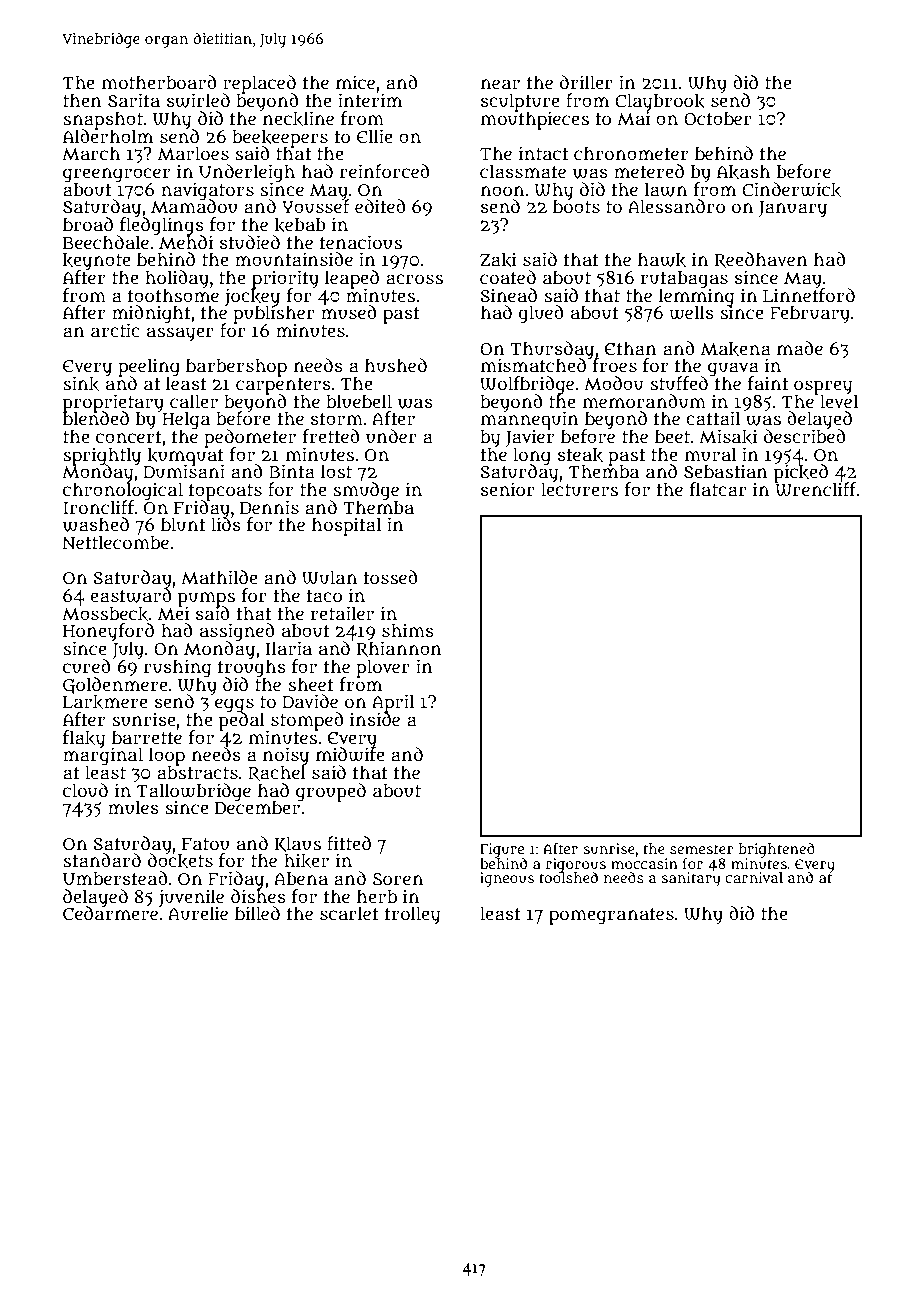  Describe the element at coordinates (710, 454) in the screenshot. I see `mural` at that location.
